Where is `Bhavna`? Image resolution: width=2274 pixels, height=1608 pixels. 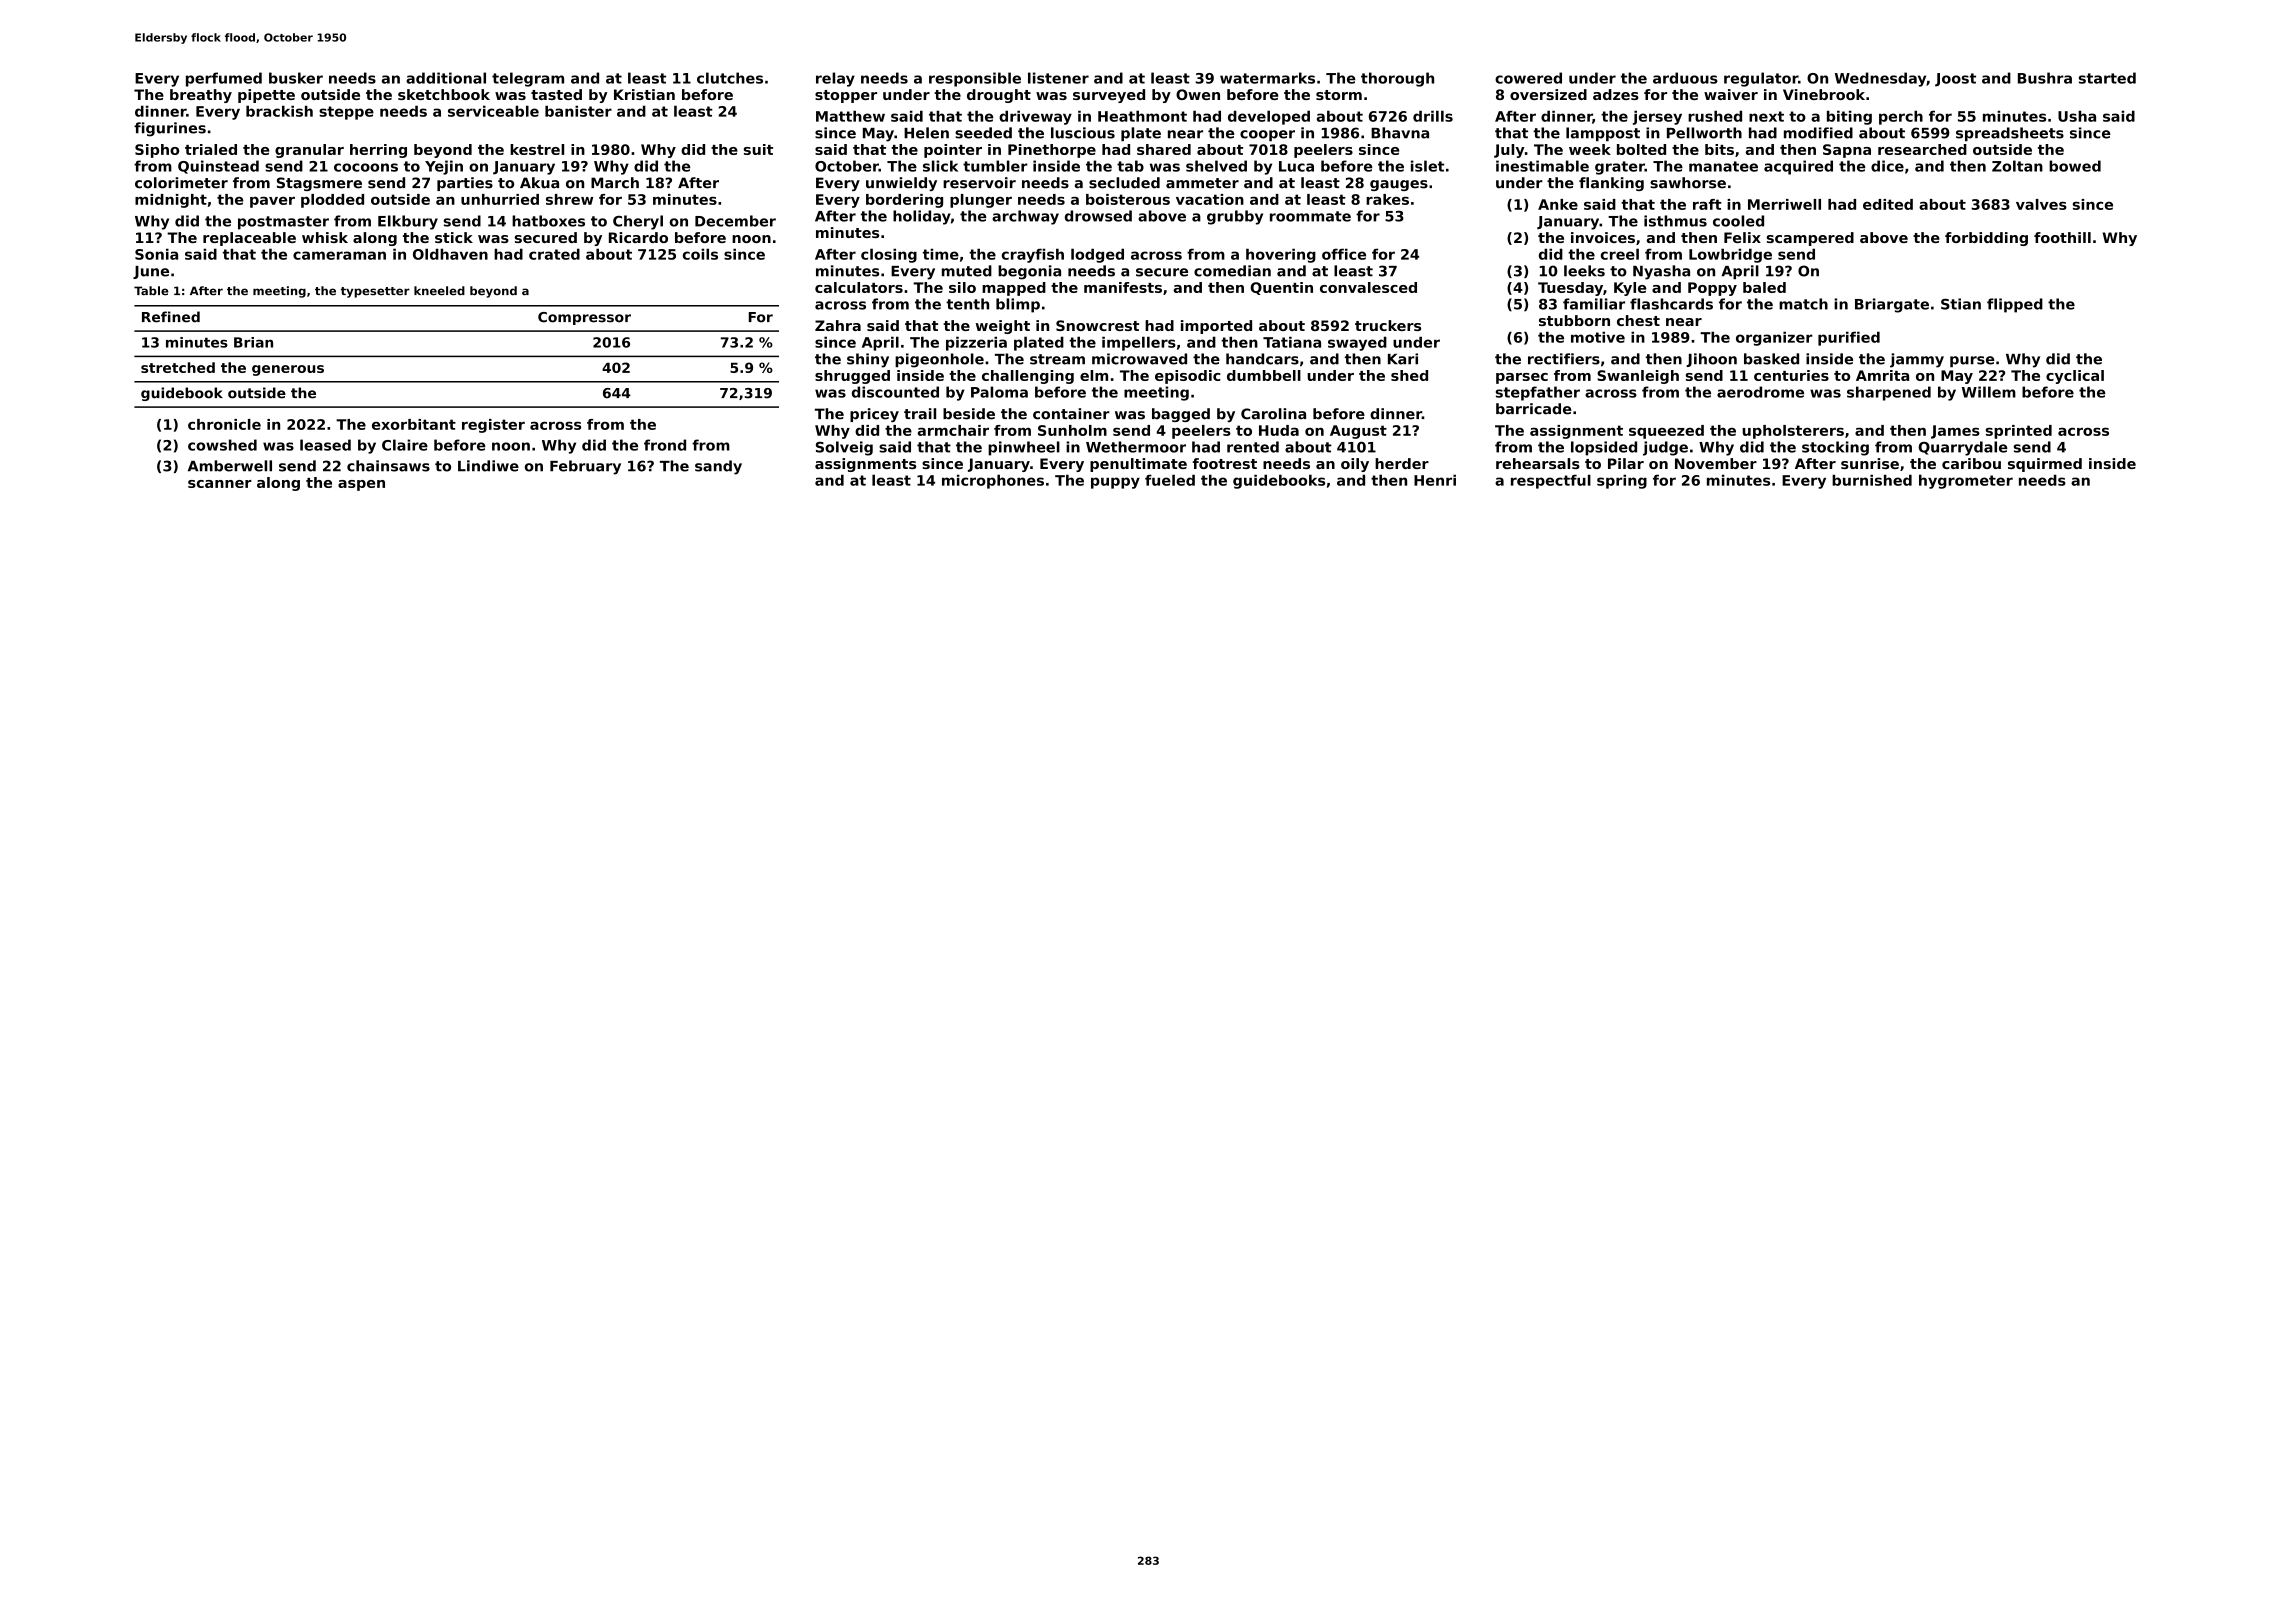 Bhavna is located at coordinates (1400, 133).
